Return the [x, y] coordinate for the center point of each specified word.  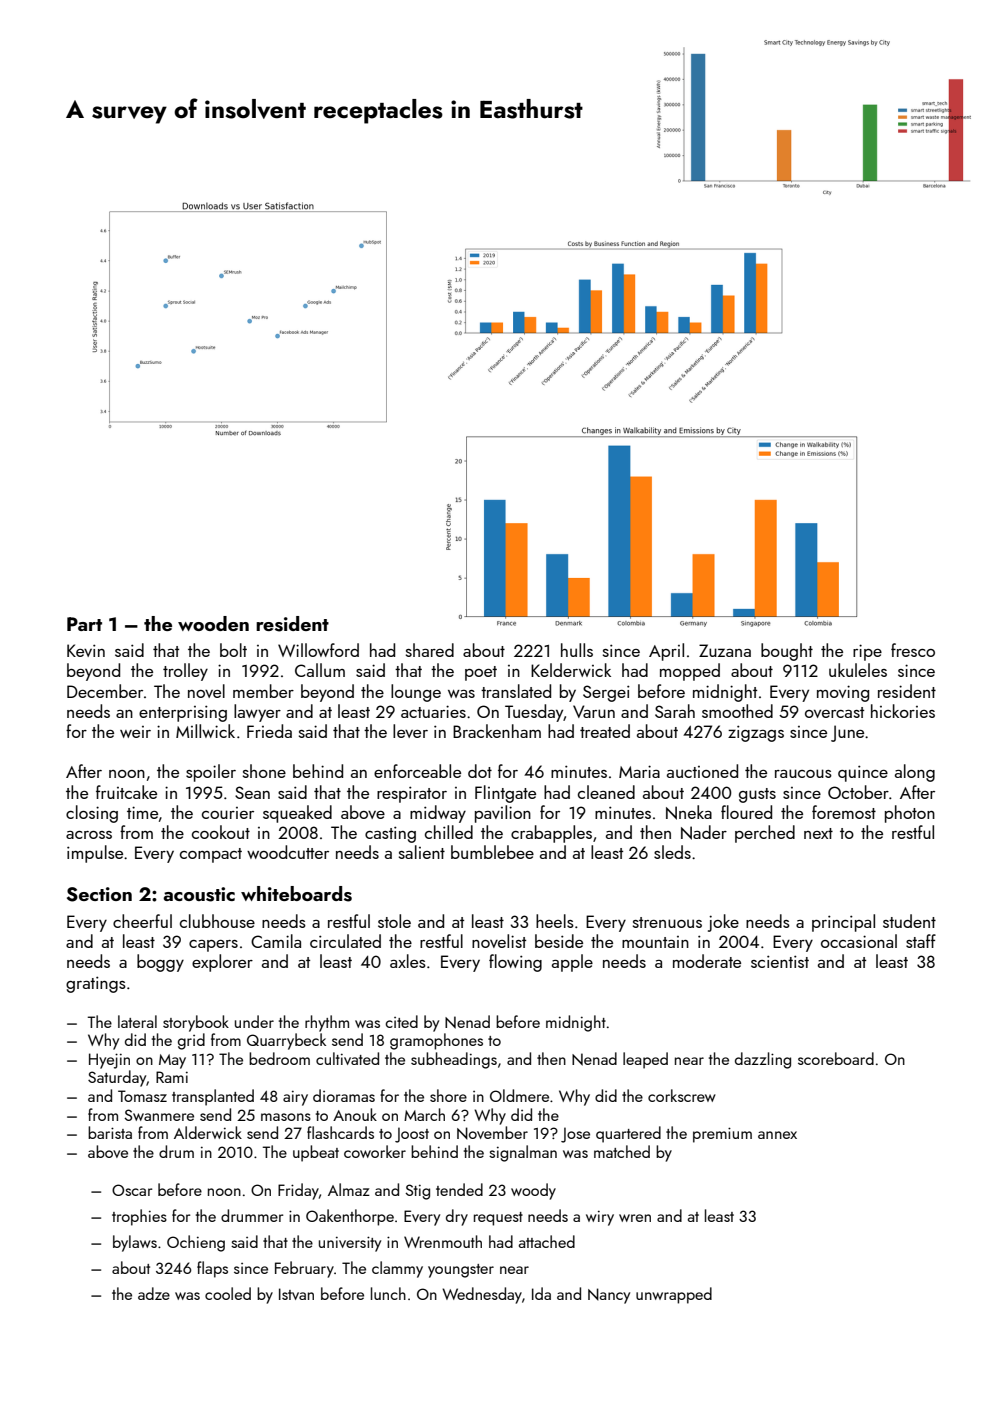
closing [92, 814]
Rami [172, 1077]
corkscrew [682, 1095]
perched [765, 834]
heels [555, 921]
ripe [867, 652]
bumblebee [492, 852]
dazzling [763, 1060]
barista [110, 1132]
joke [723, 923]
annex [777, 1135]
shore [448, 1095]
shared [430, 650]
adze [154, 1293]
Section [99, 894]
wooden [213, 623]
